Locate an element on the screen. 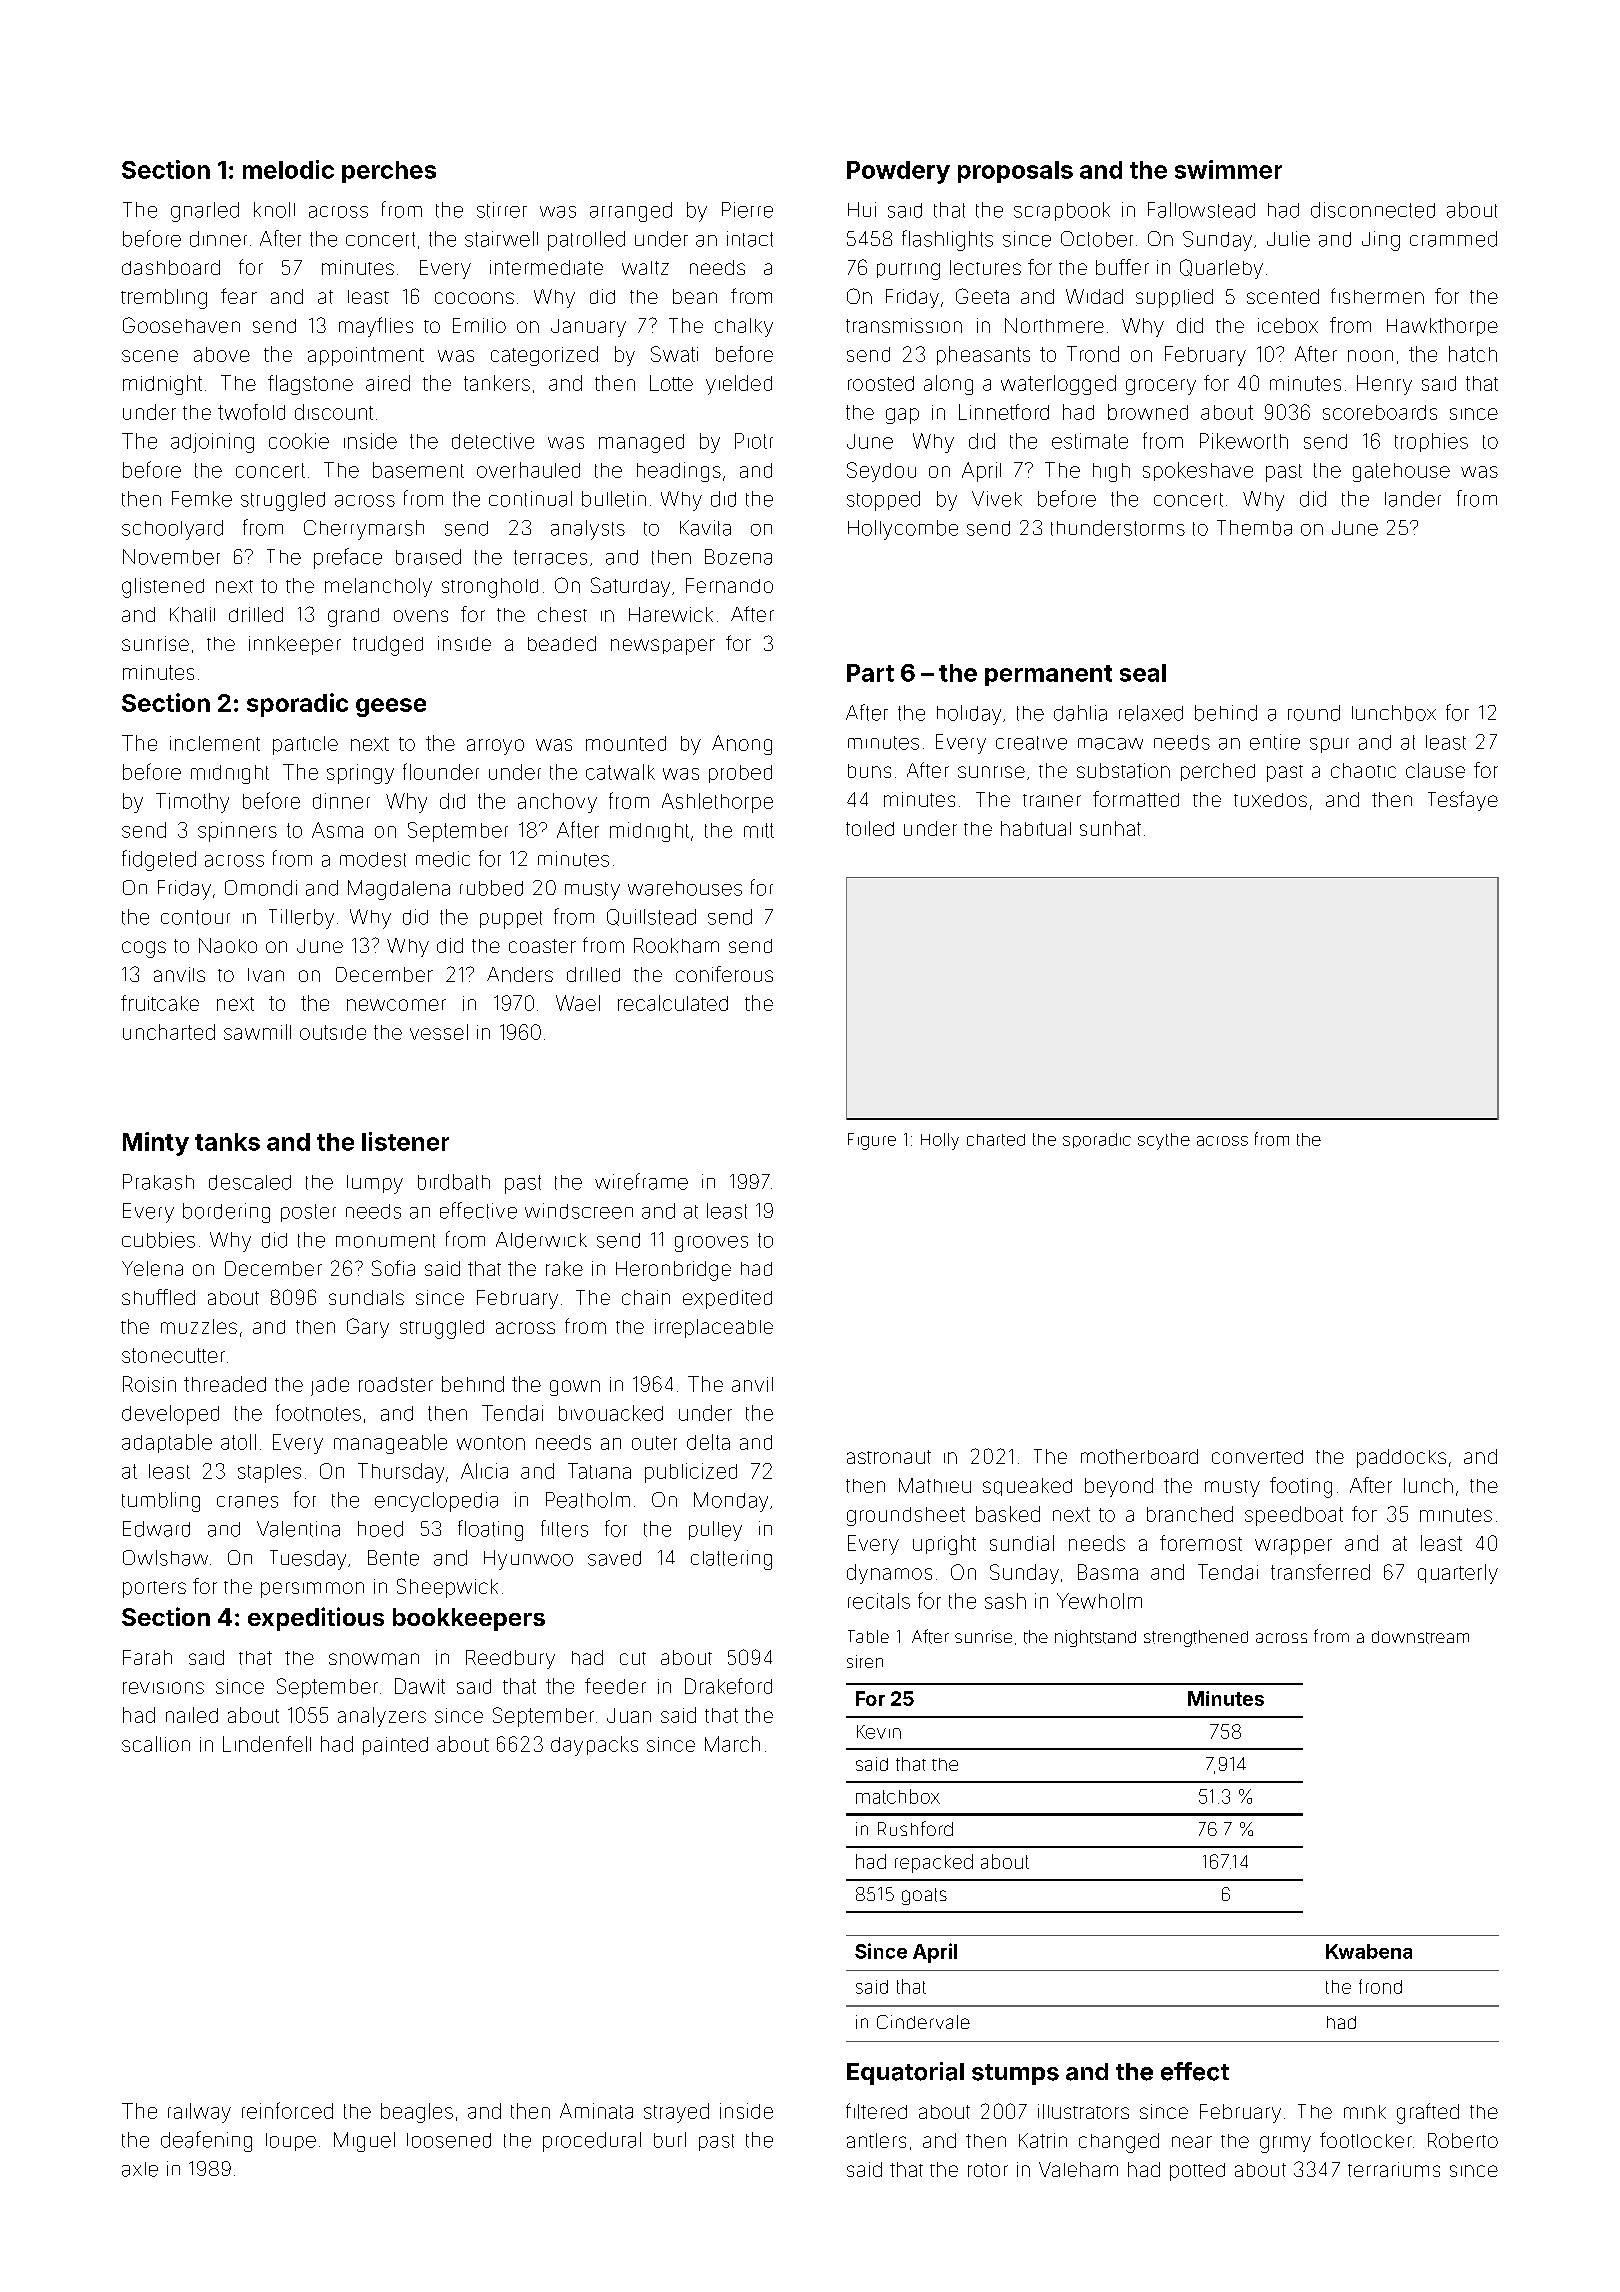 This screenshot has width=1620, height=2292. transferred is located at coordinates (1320, 1572).
